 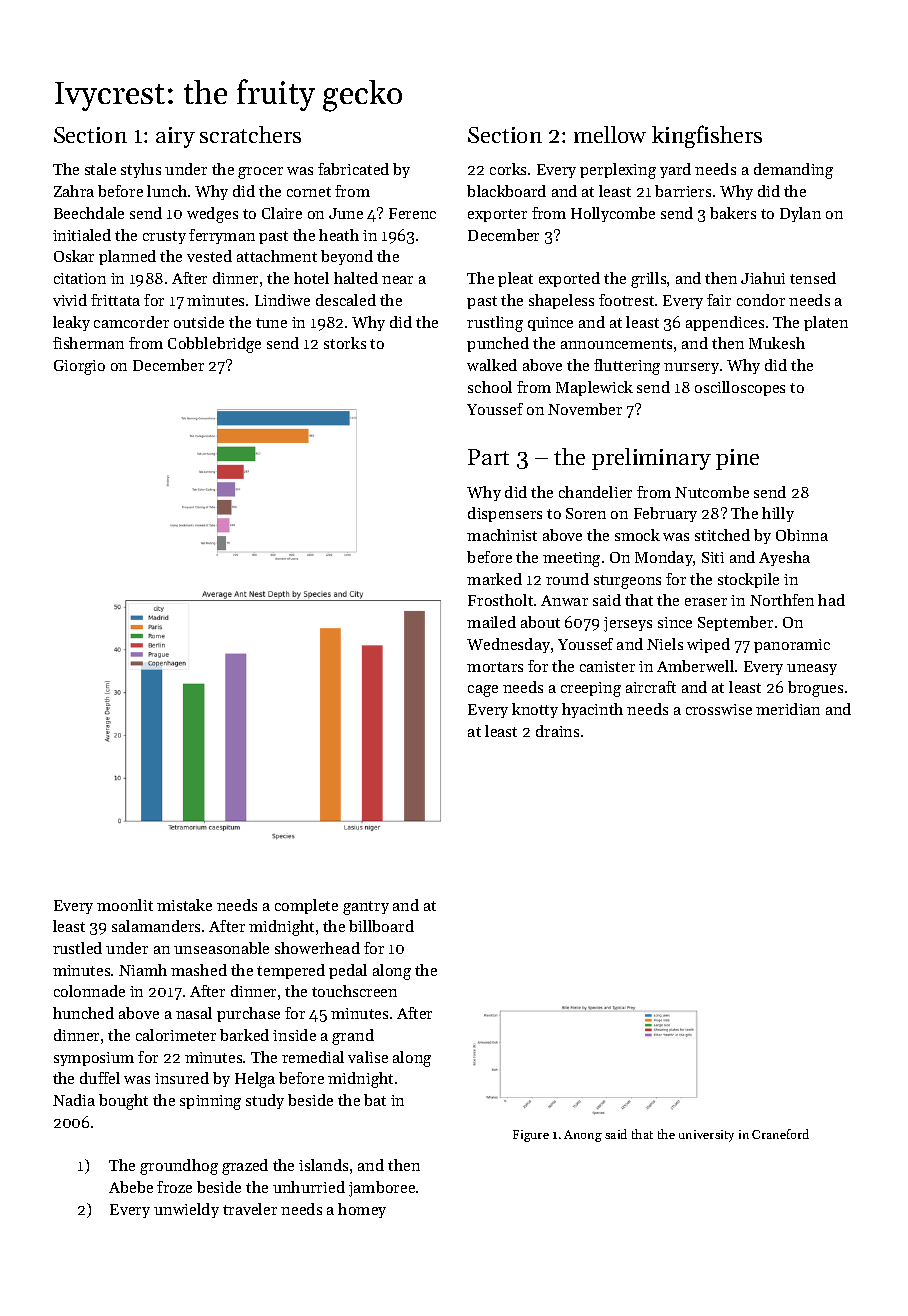 I want to click on scratchers, so click(x=250, y=134).
